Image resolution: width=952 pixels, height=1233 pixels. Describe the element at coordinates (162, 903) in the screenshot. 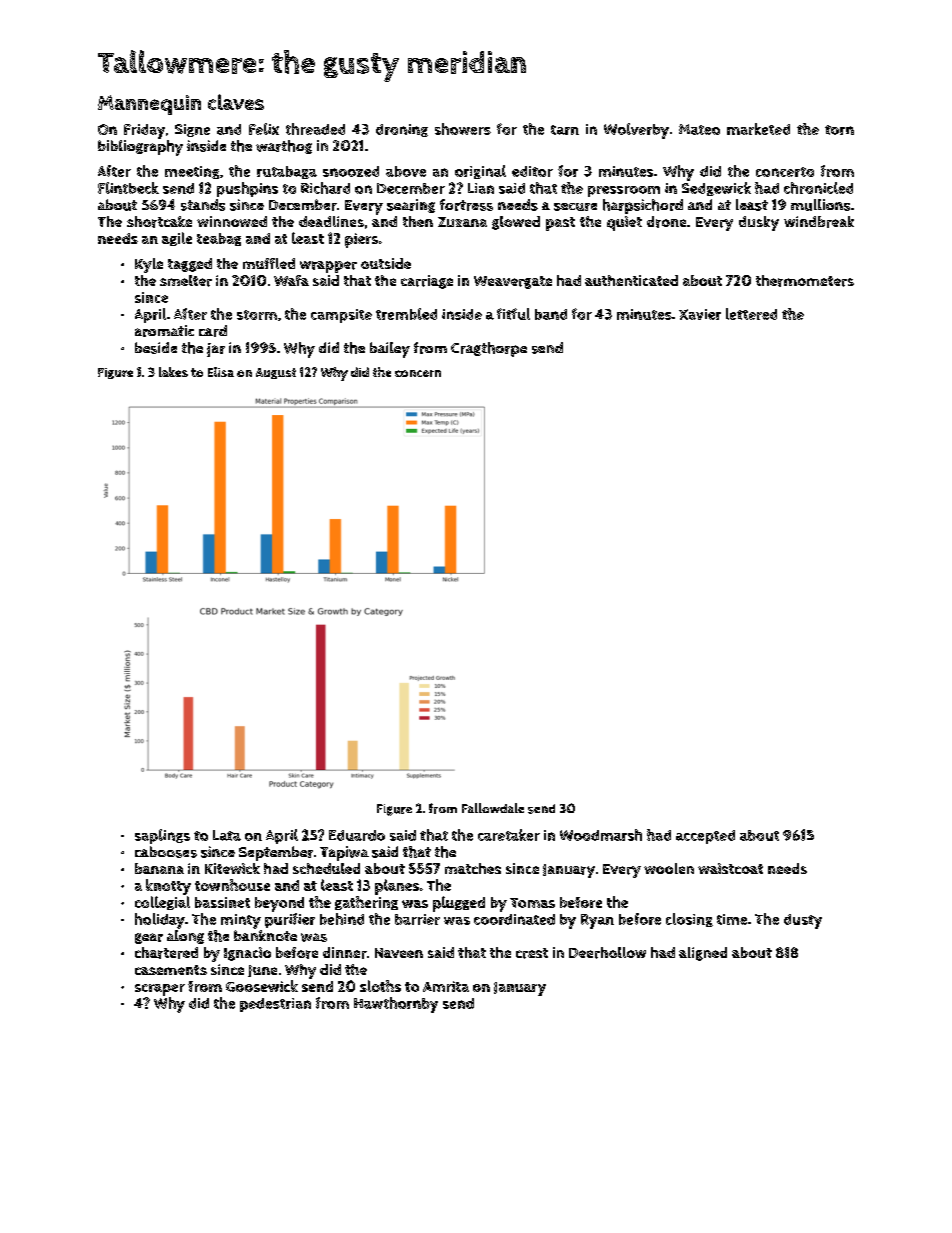

I see `collegial` at that location.
